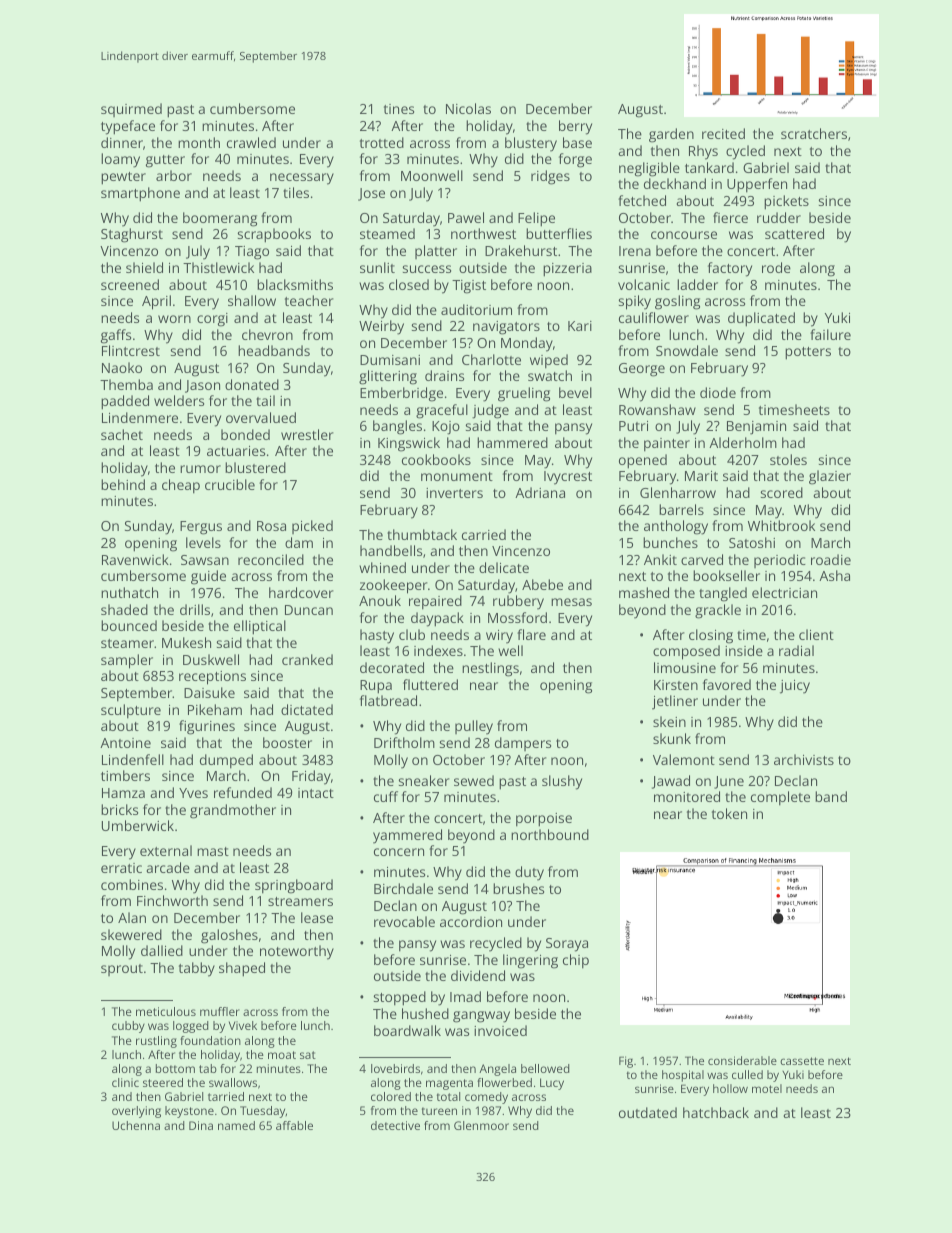 This page has height=1233, width=952. Describe the element at coordinates (723, 133) in the page. I see `recited` at that location.
